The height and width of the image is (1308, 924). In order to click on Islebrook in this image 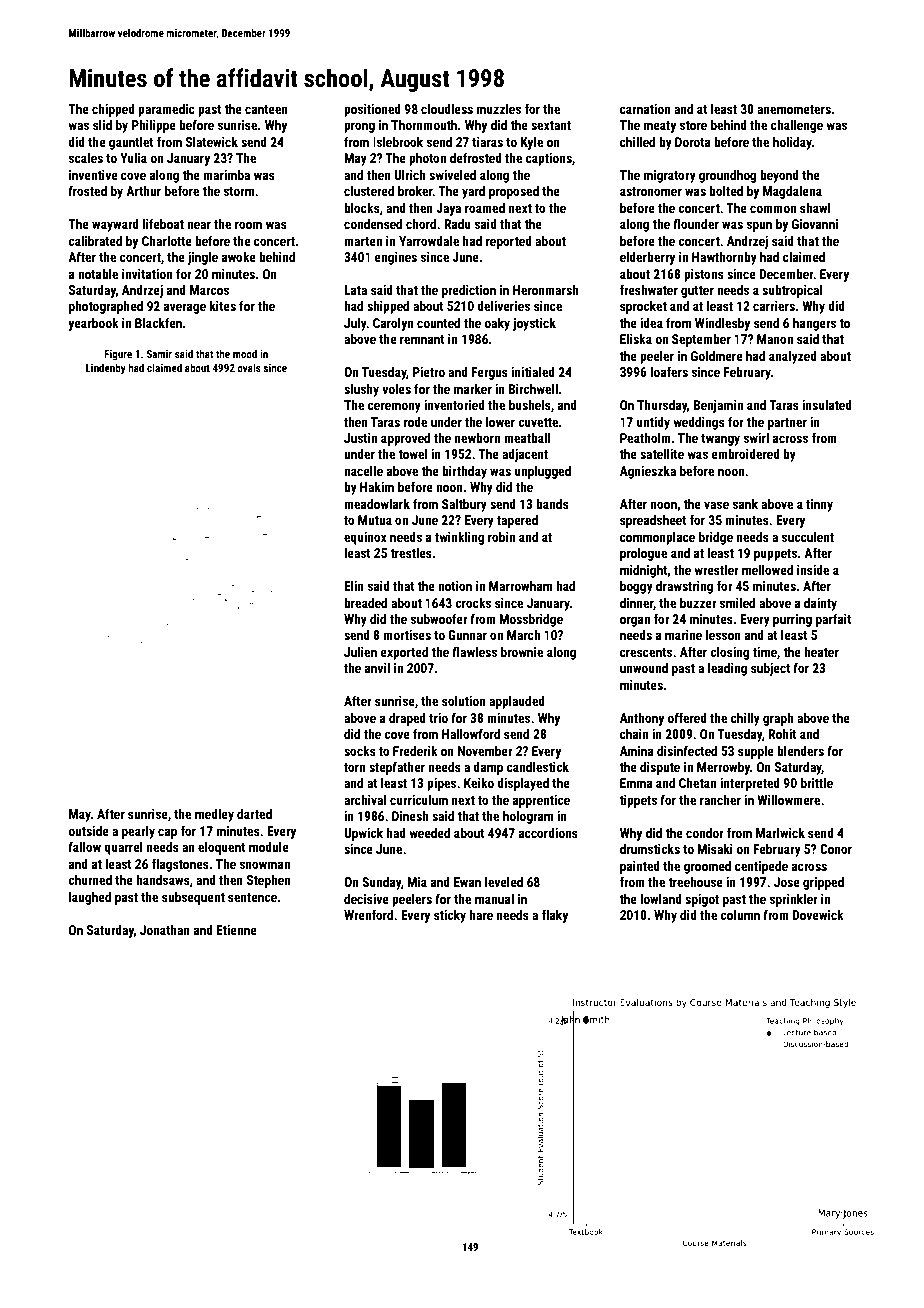, I will do `click(398, 142)`.
